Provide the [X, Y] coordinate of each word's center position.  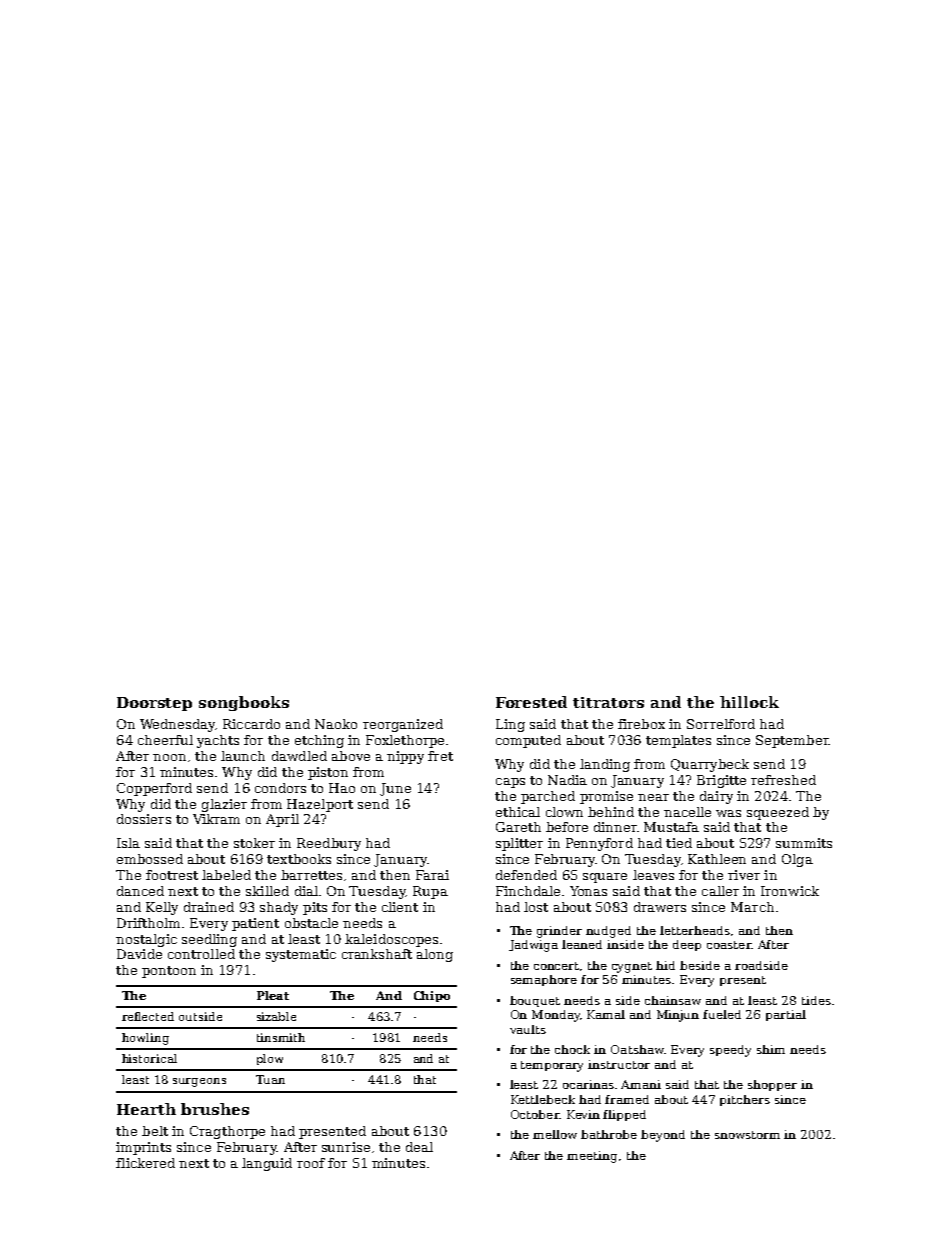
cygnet [632, 967]
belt [155, 1131]
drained [209, 907]
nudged [608, 932]
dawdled [299, 756]
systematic [301, 955]
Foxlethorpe [405, 741]
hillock [749, 702]
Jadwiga [533, 946]
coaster [729, 945]
